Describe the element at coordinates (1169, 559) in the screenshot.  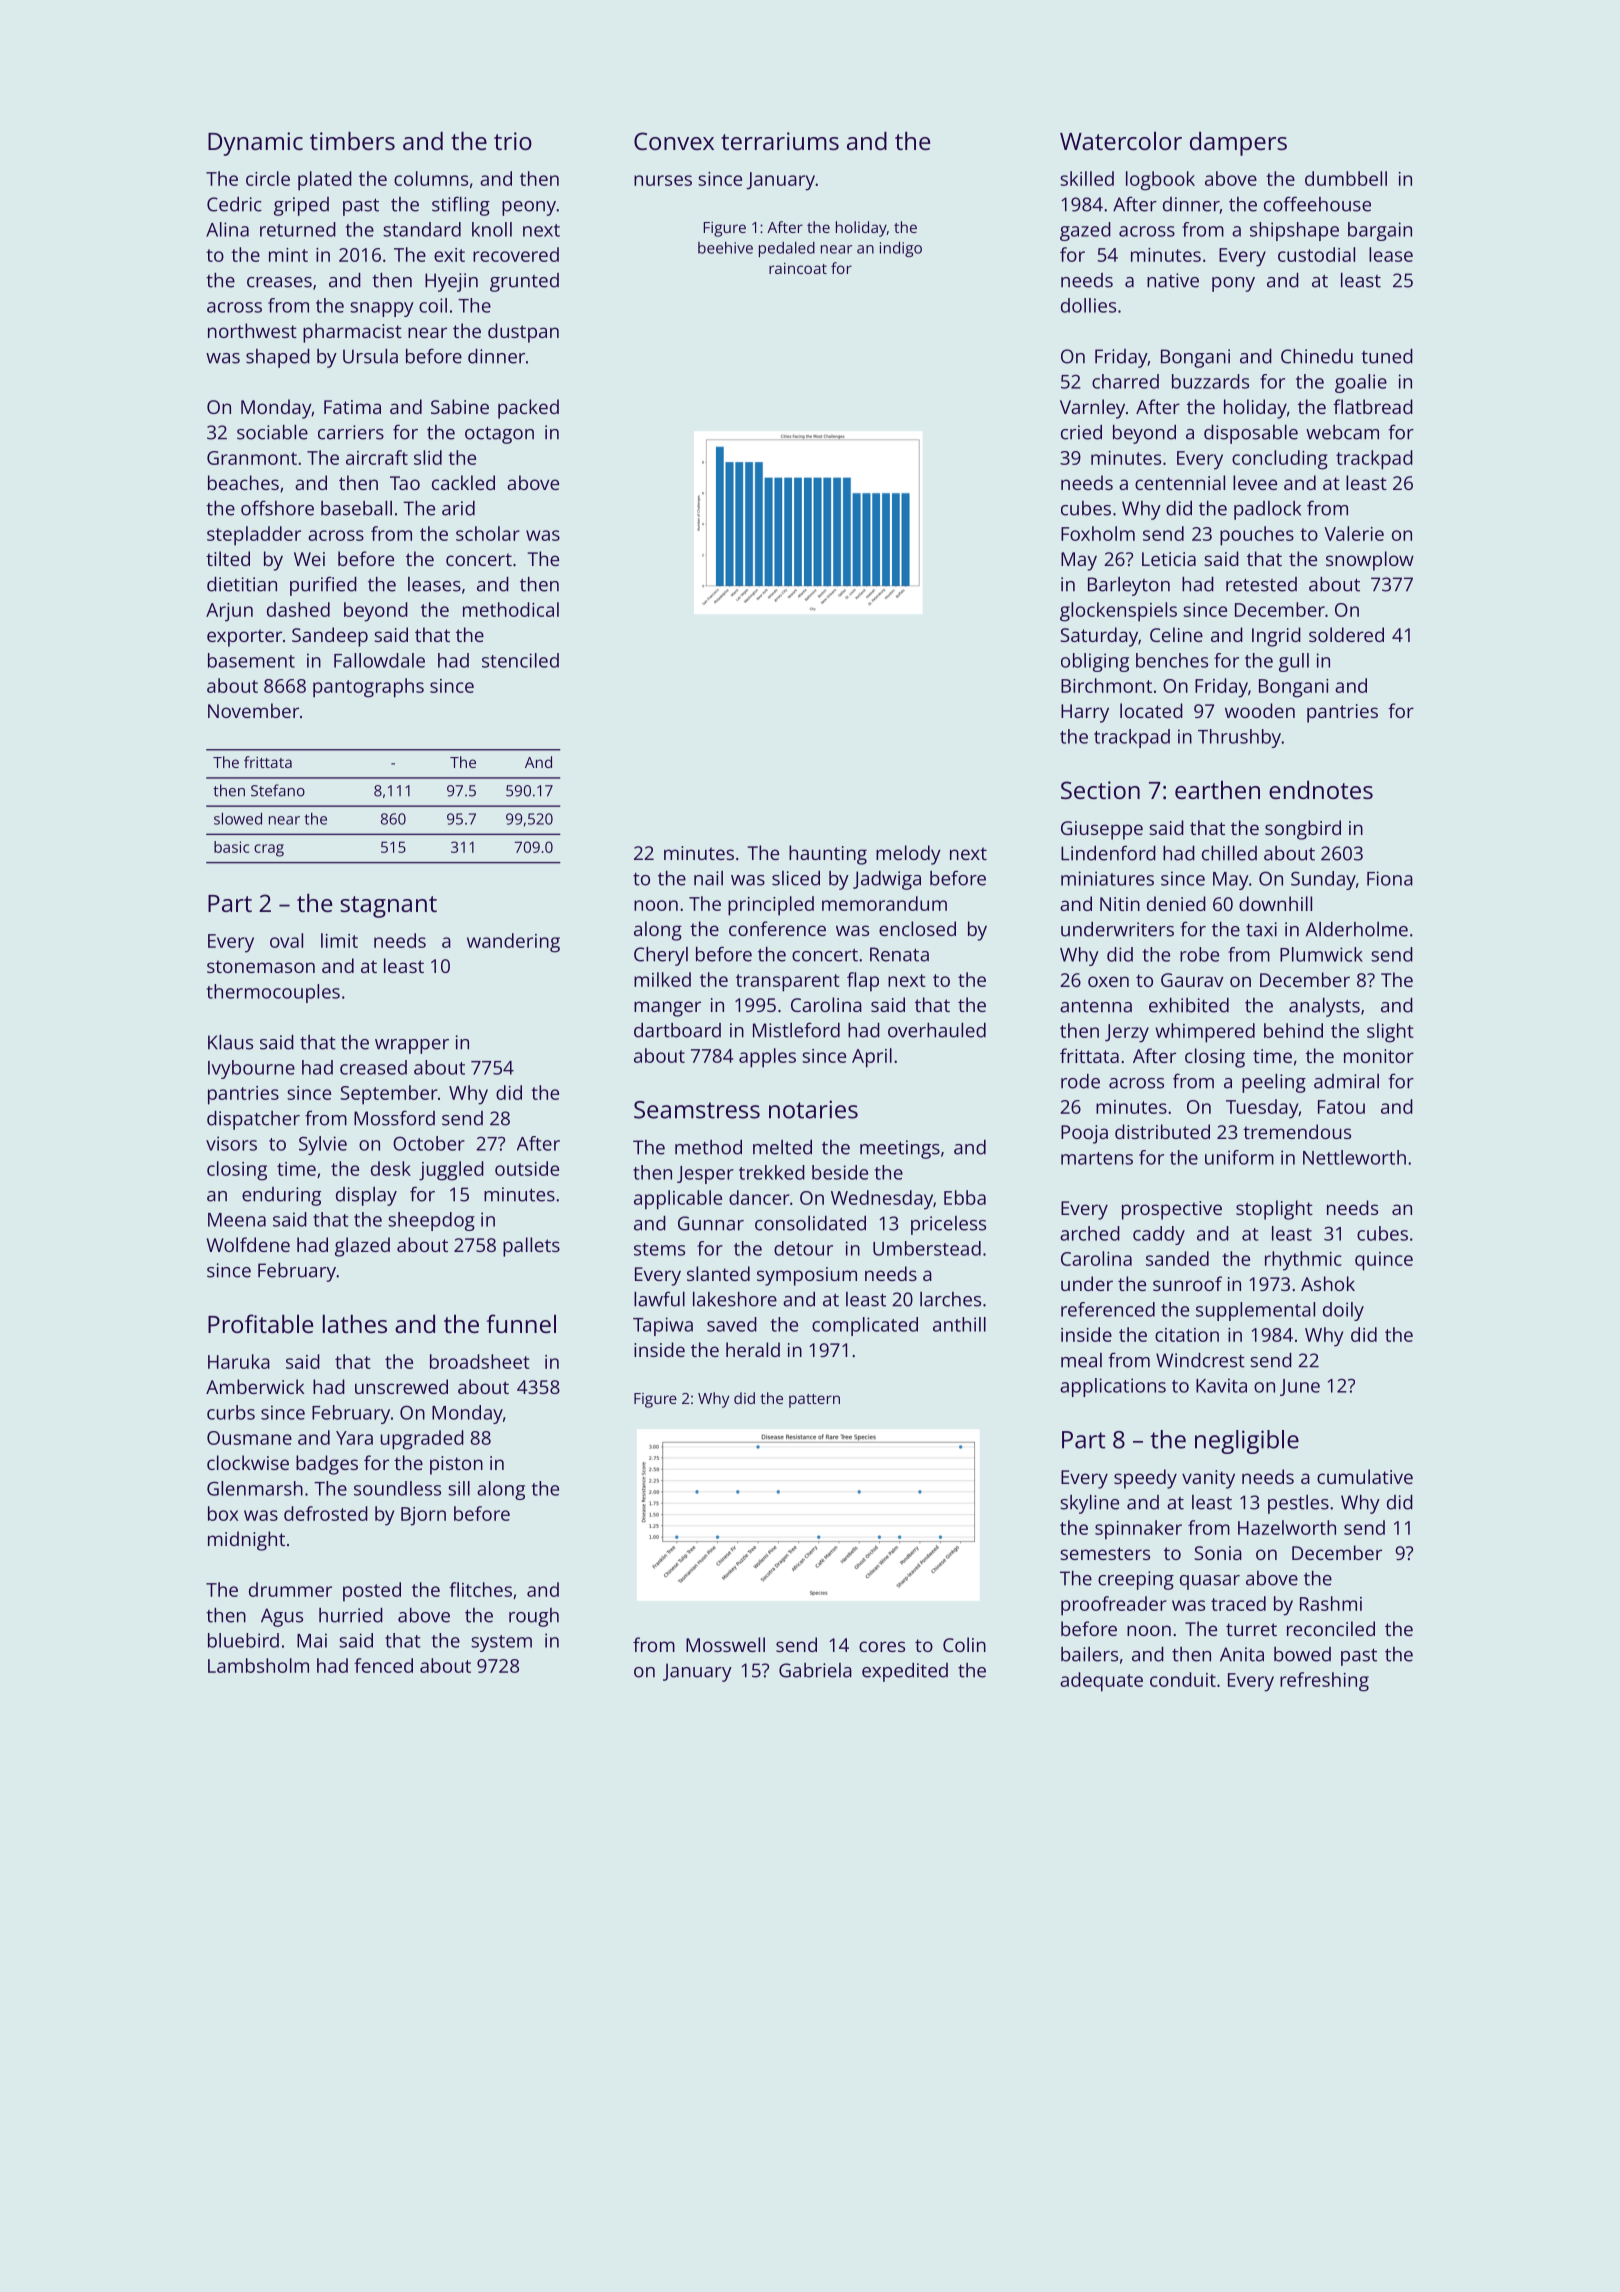
I see `Leticia` at that location.
